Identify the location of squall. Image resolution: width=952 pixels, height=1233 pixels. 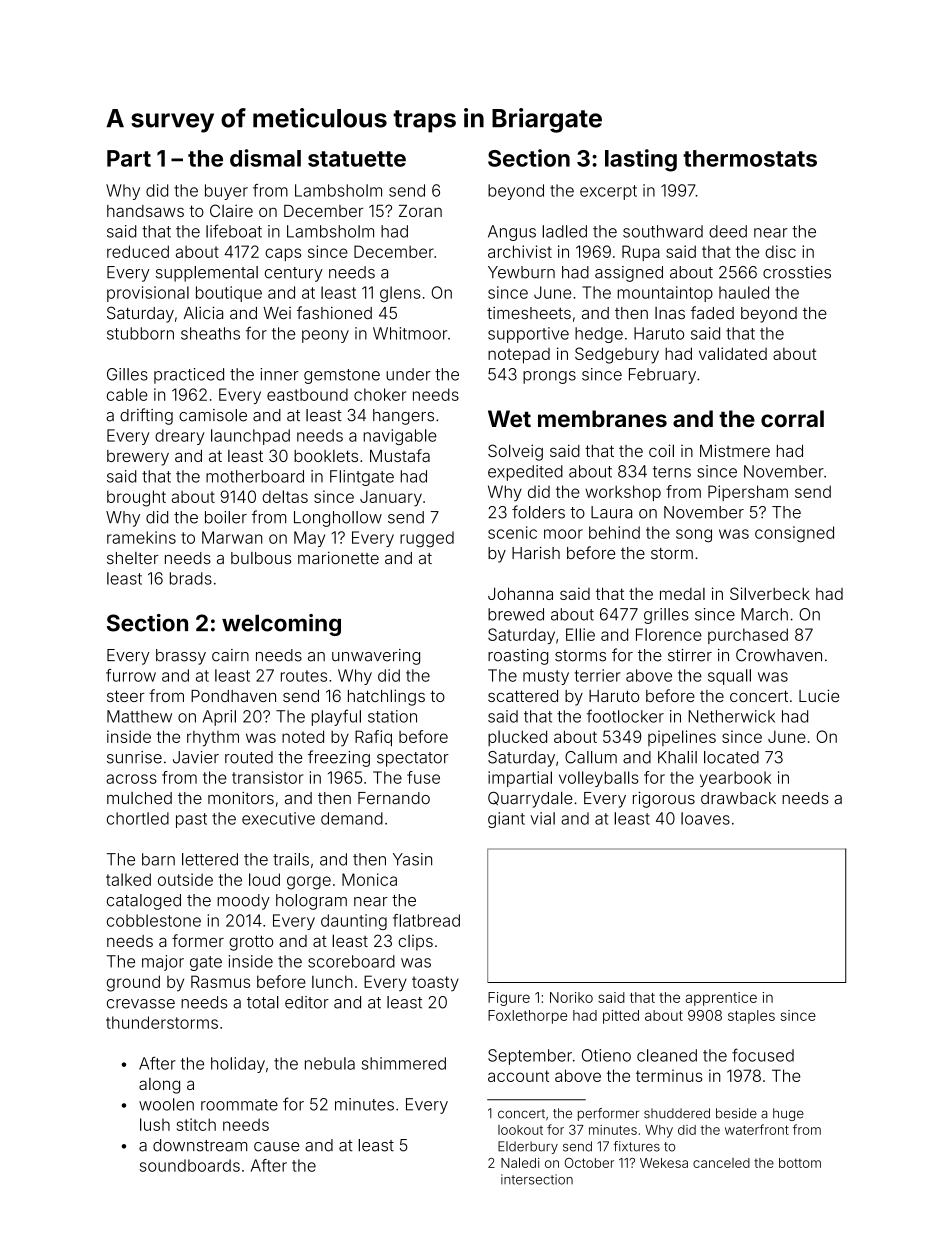
(729, 677).
